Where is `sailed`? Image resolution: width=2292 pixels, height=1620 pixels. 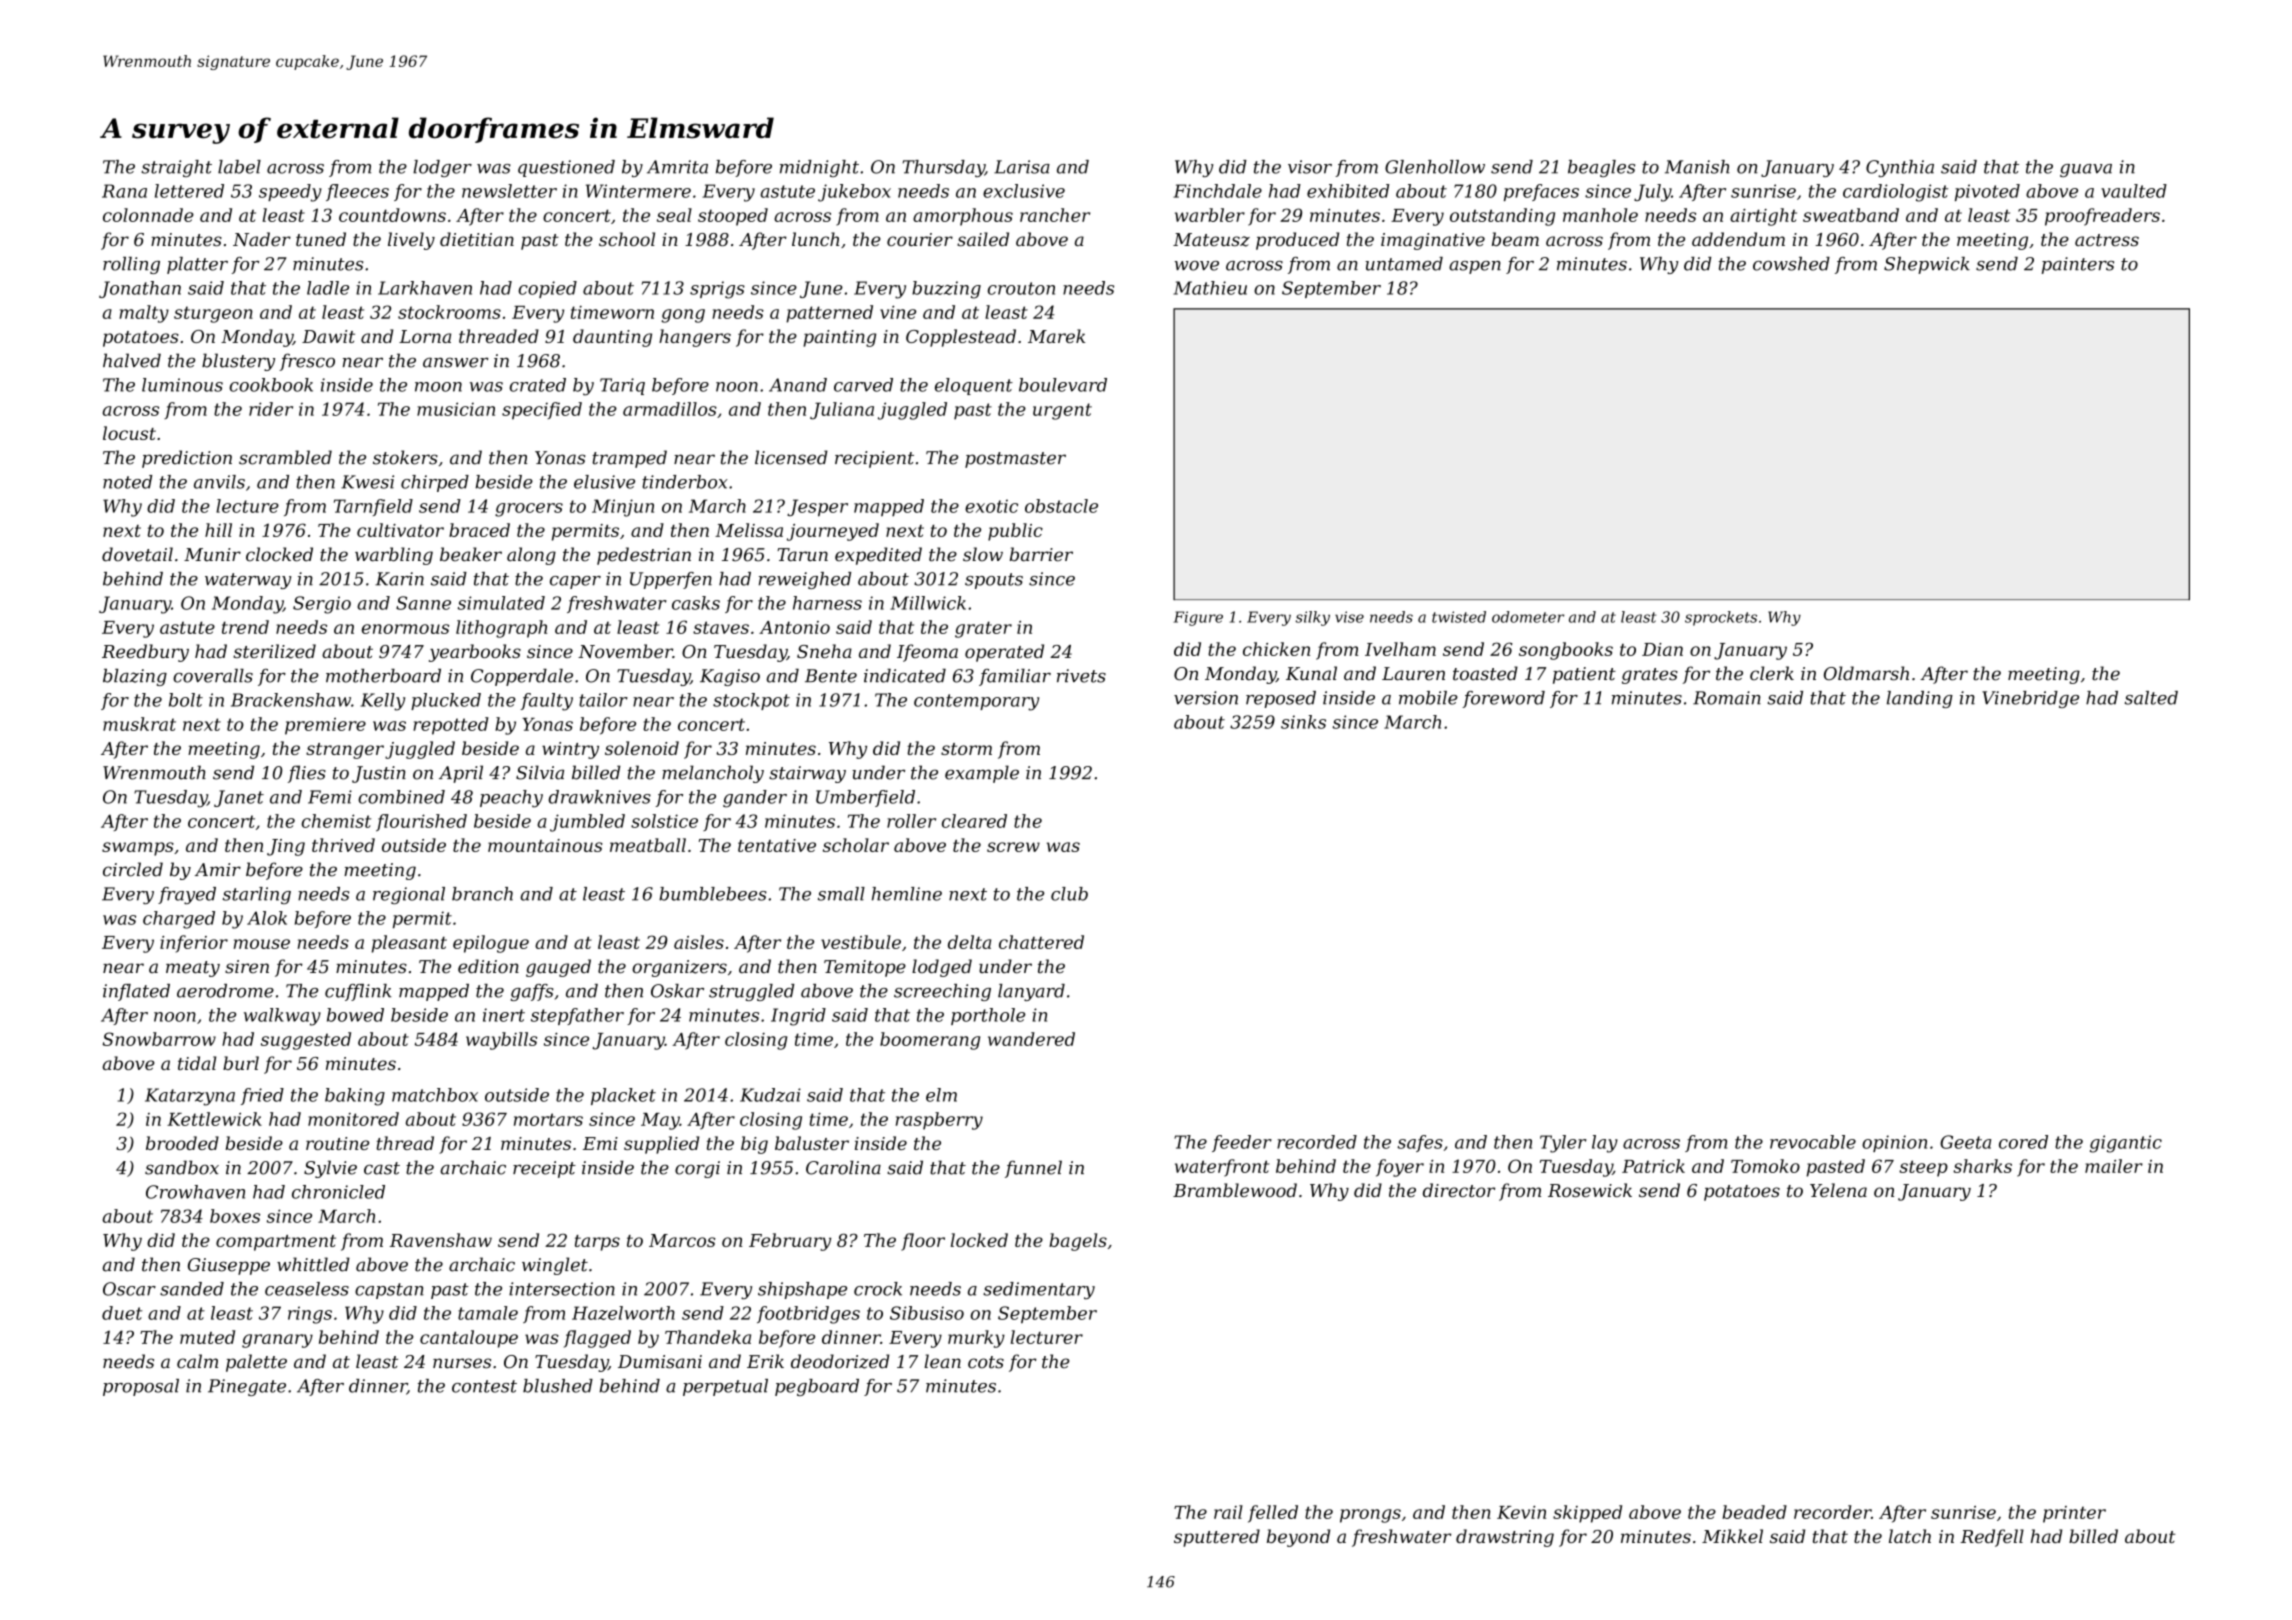
sailed is located at coordinates (983, 239).
